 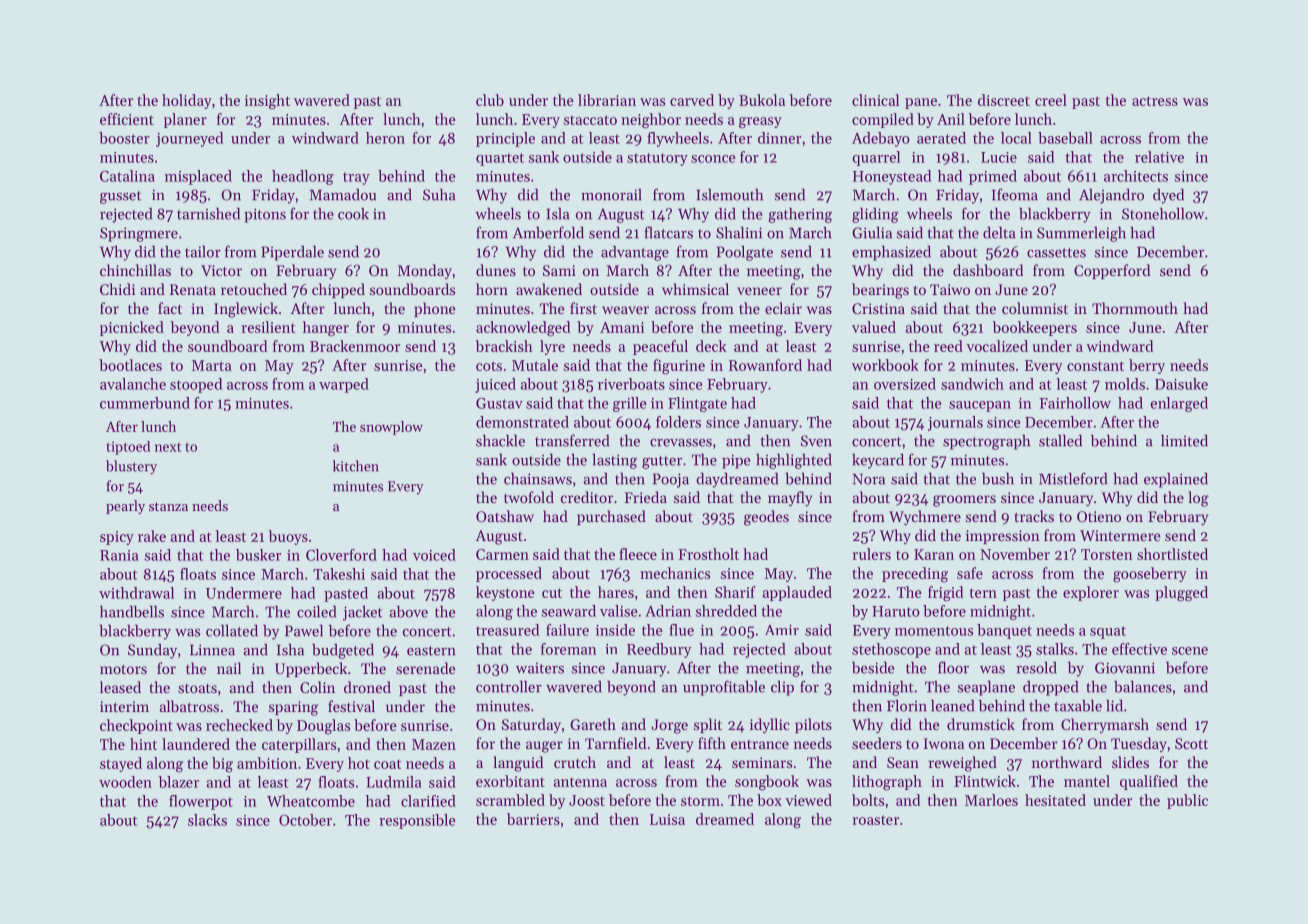 What do you see at coordinates (136, 593) in the page?
I see `withdrawal` at bounding box center [136, 593].
